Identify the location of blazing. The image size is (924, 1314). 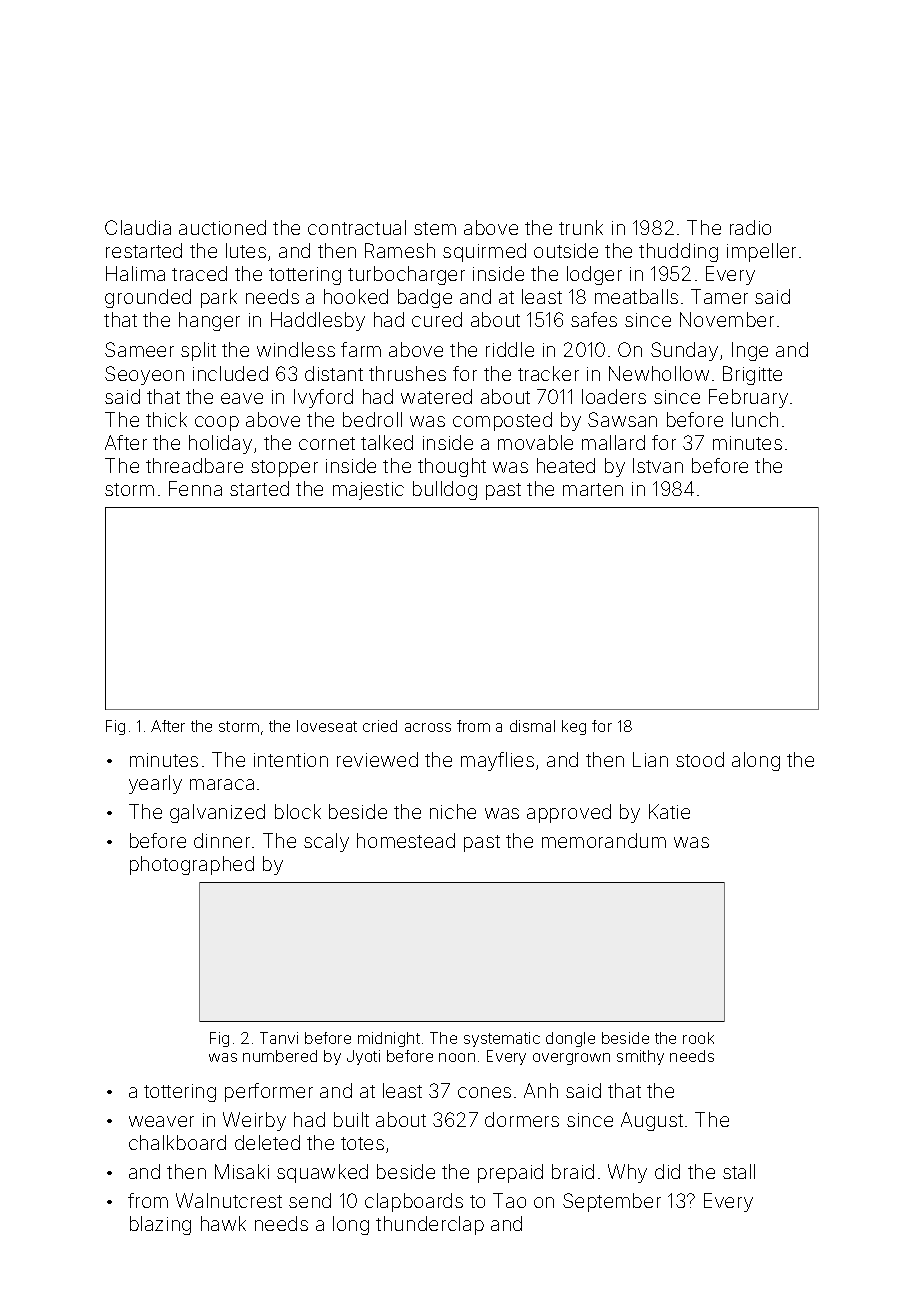
(160, 1225).
